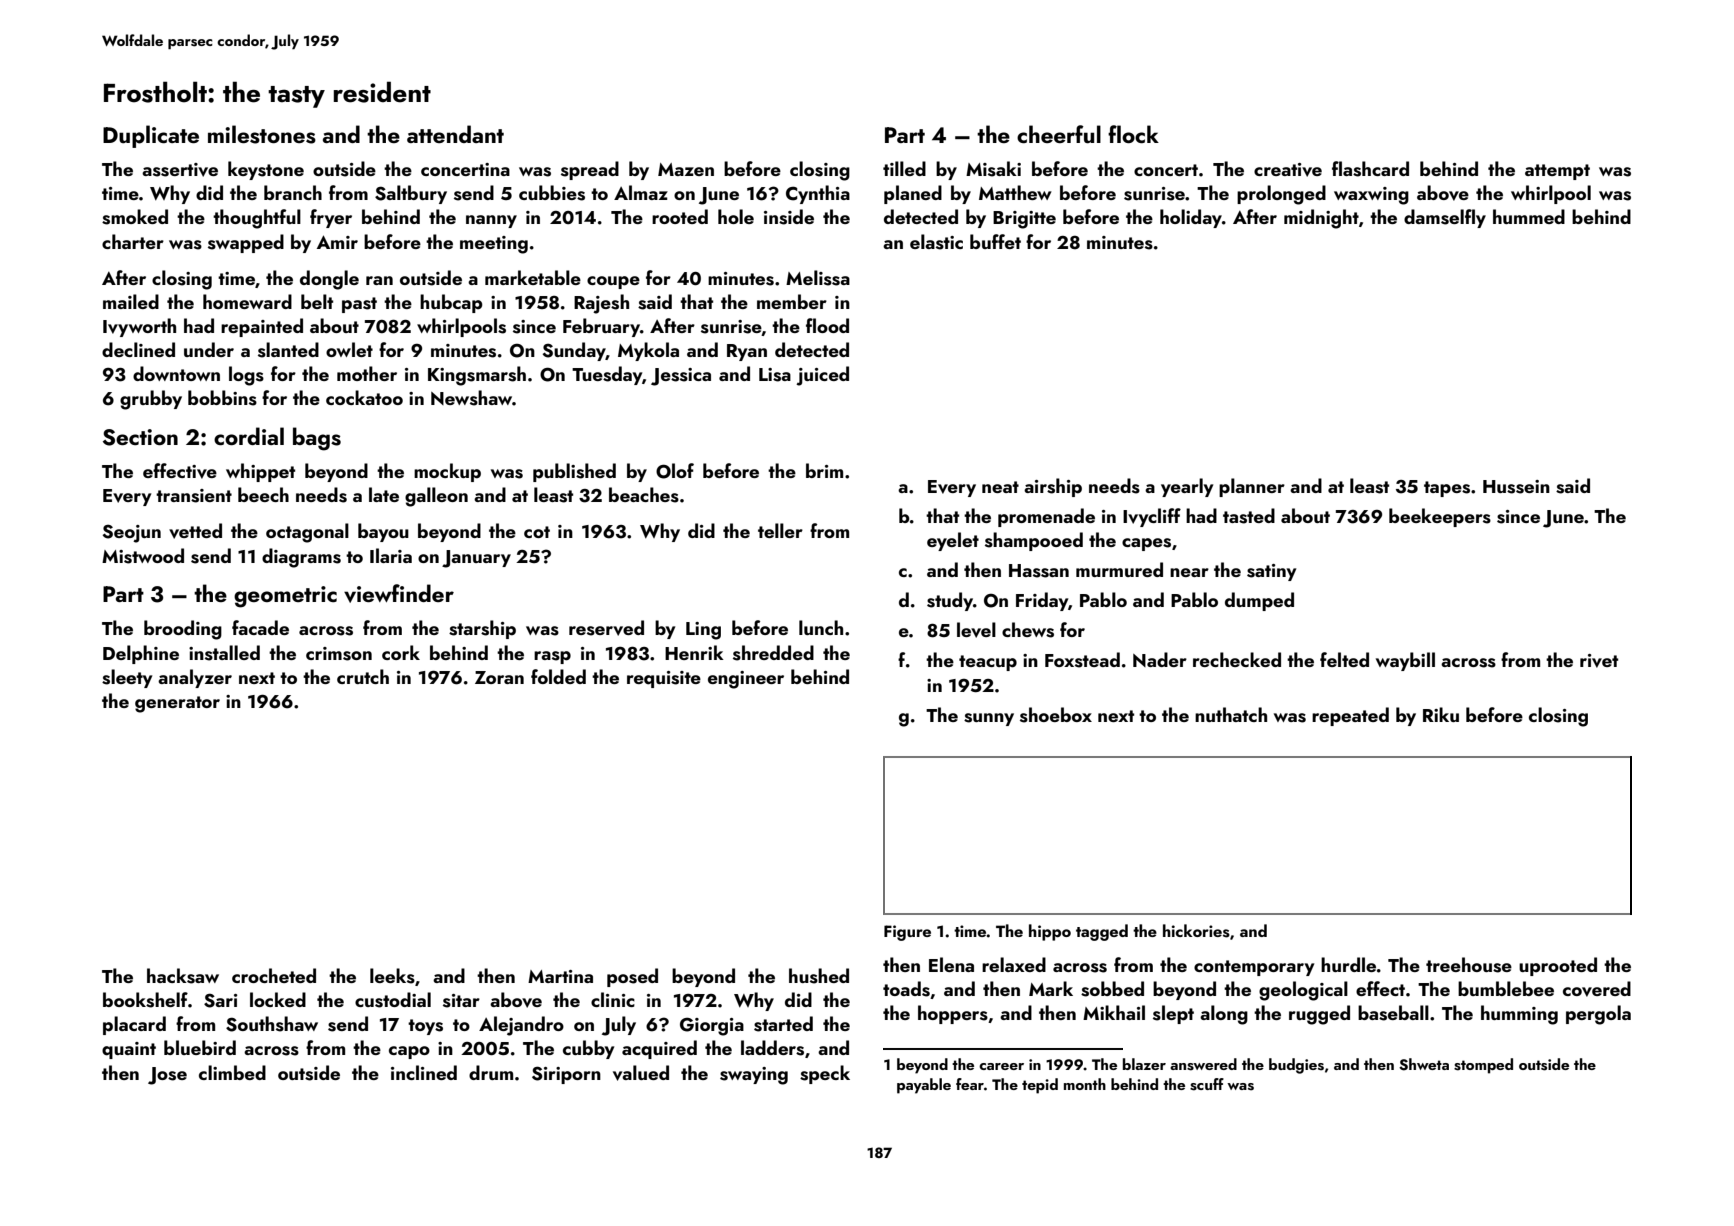  Describe the element at coordinates (1046, 517) in the image. I see `promenade` at that location.
